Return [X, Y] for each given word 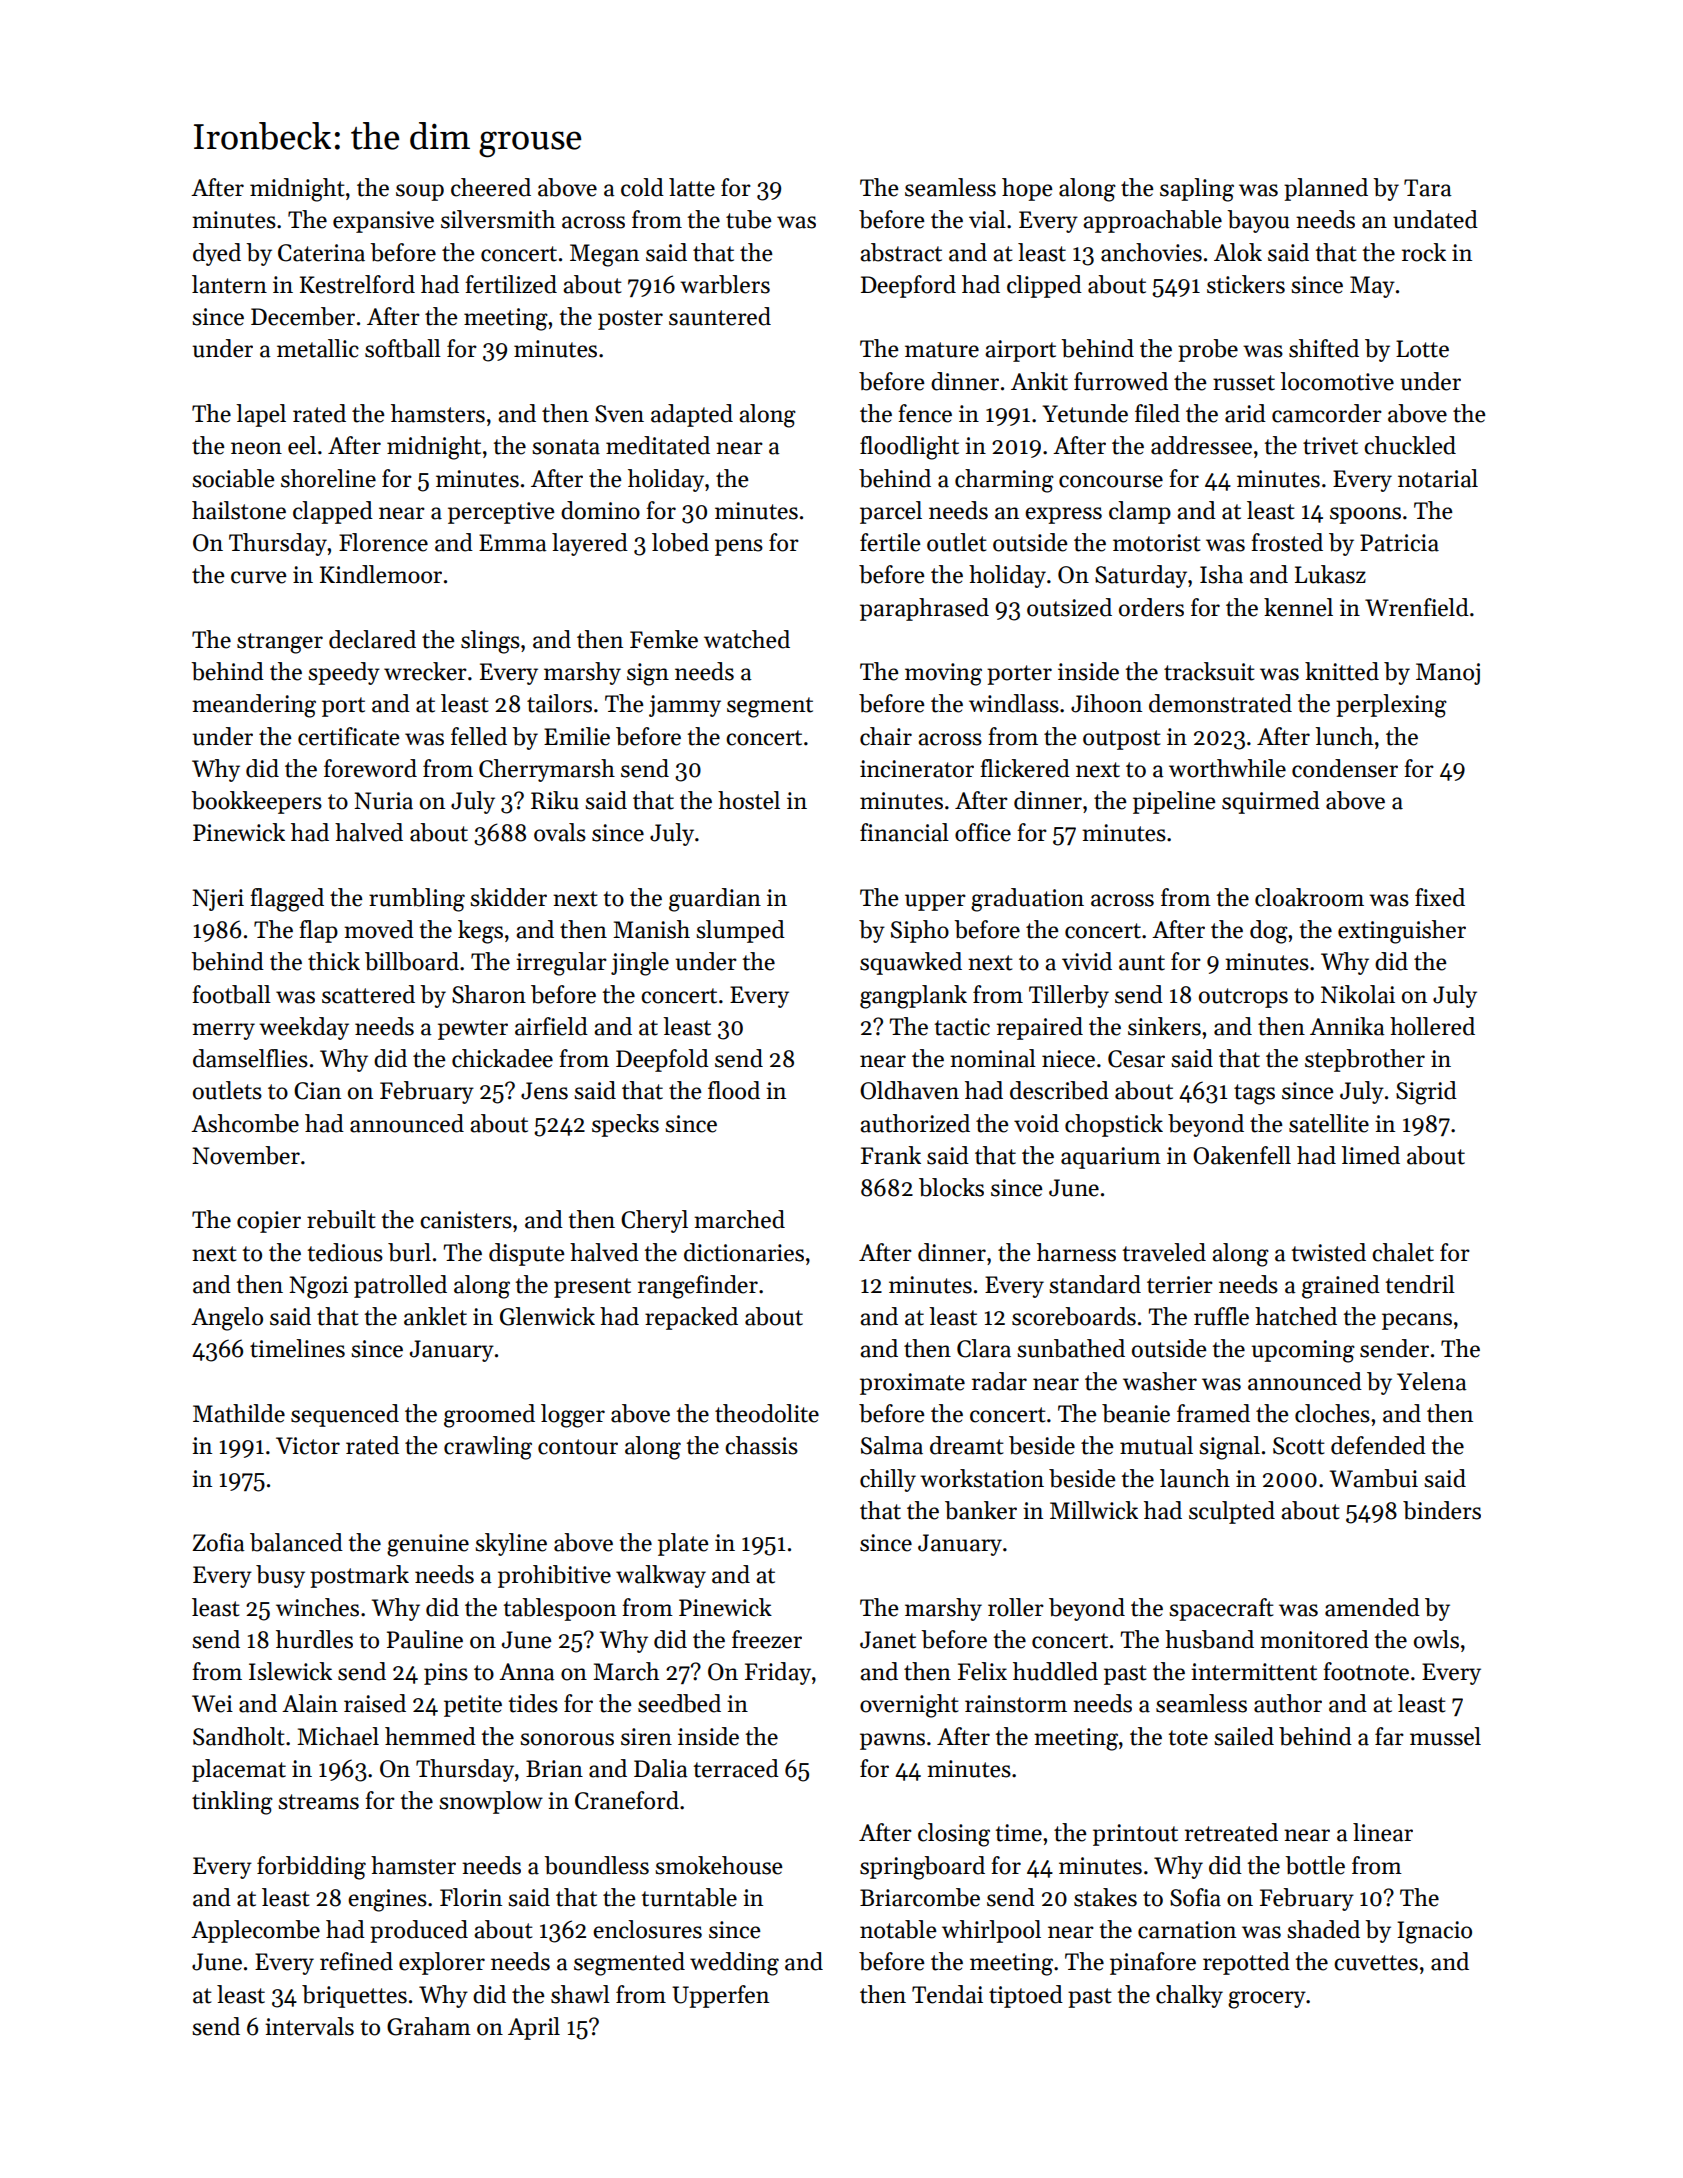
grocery [1267, 2000]
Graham [429, 2026]
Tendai [947, 1994]
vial [987, 219]
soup [420, 192]
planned [1326, 189]
